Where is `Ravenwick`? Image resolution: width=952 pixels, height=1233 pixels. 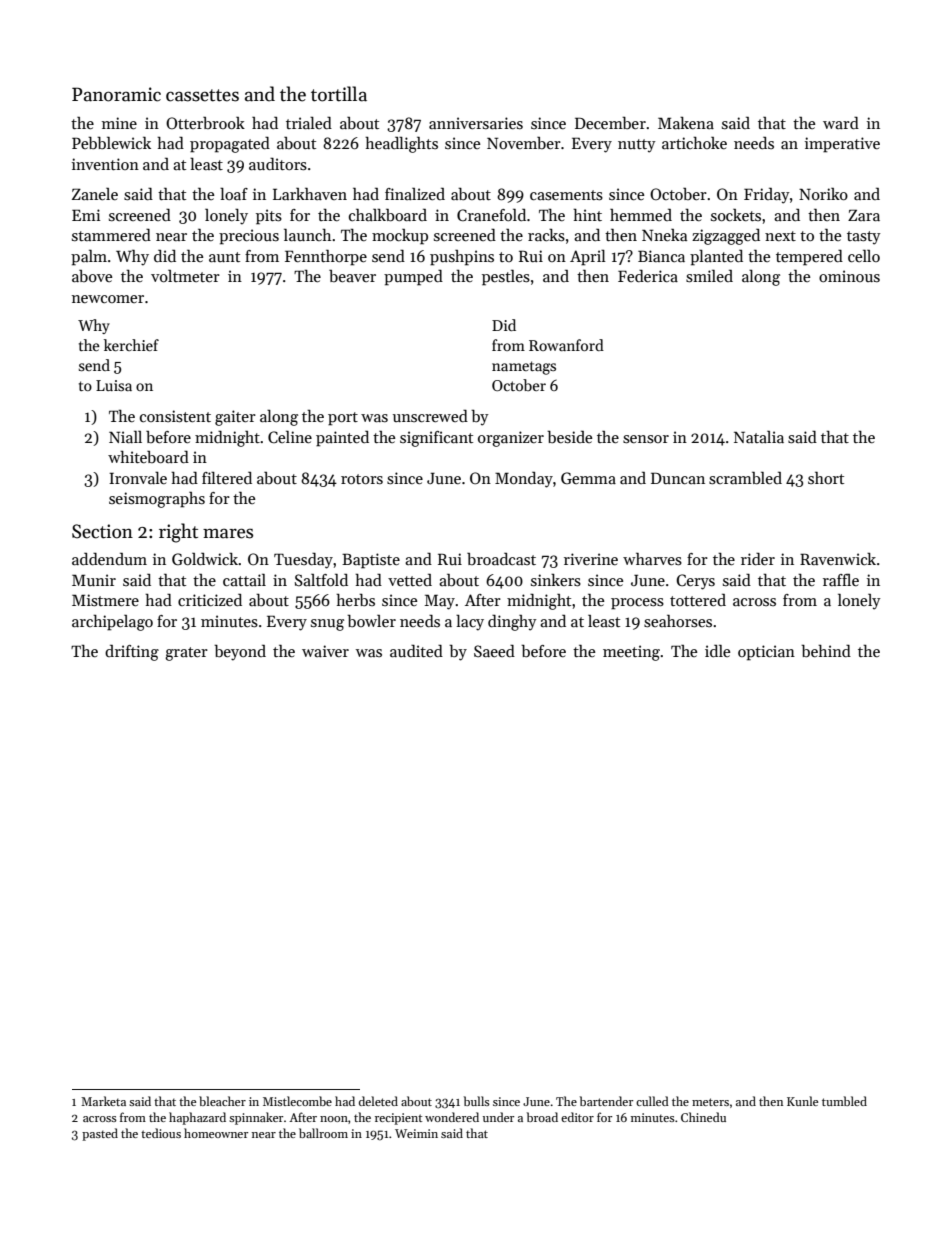
Ravenwick is located at coordinates (838, 559).
